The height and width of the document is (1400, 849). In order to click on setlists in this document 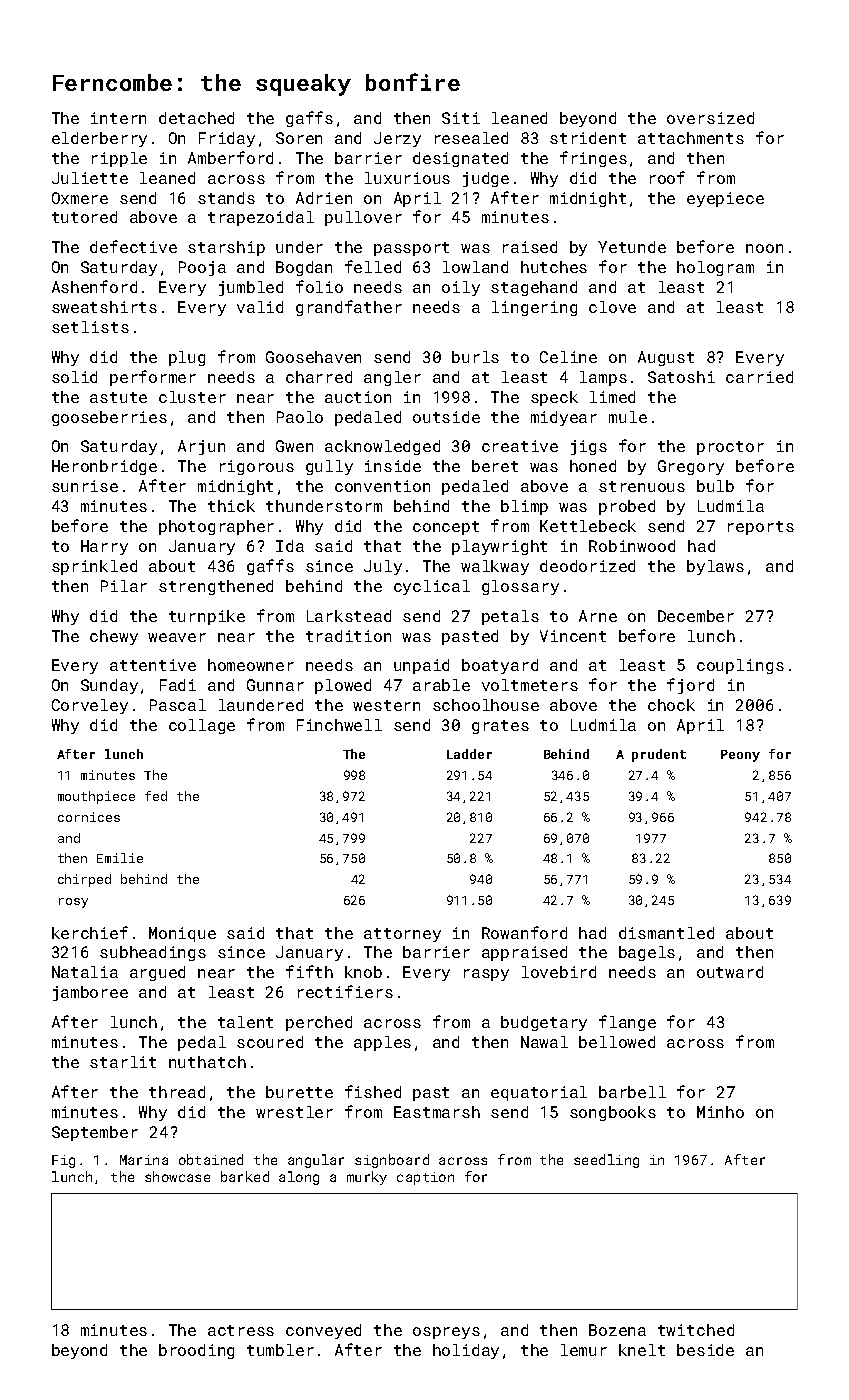, I will do `click(90, 327)`.
